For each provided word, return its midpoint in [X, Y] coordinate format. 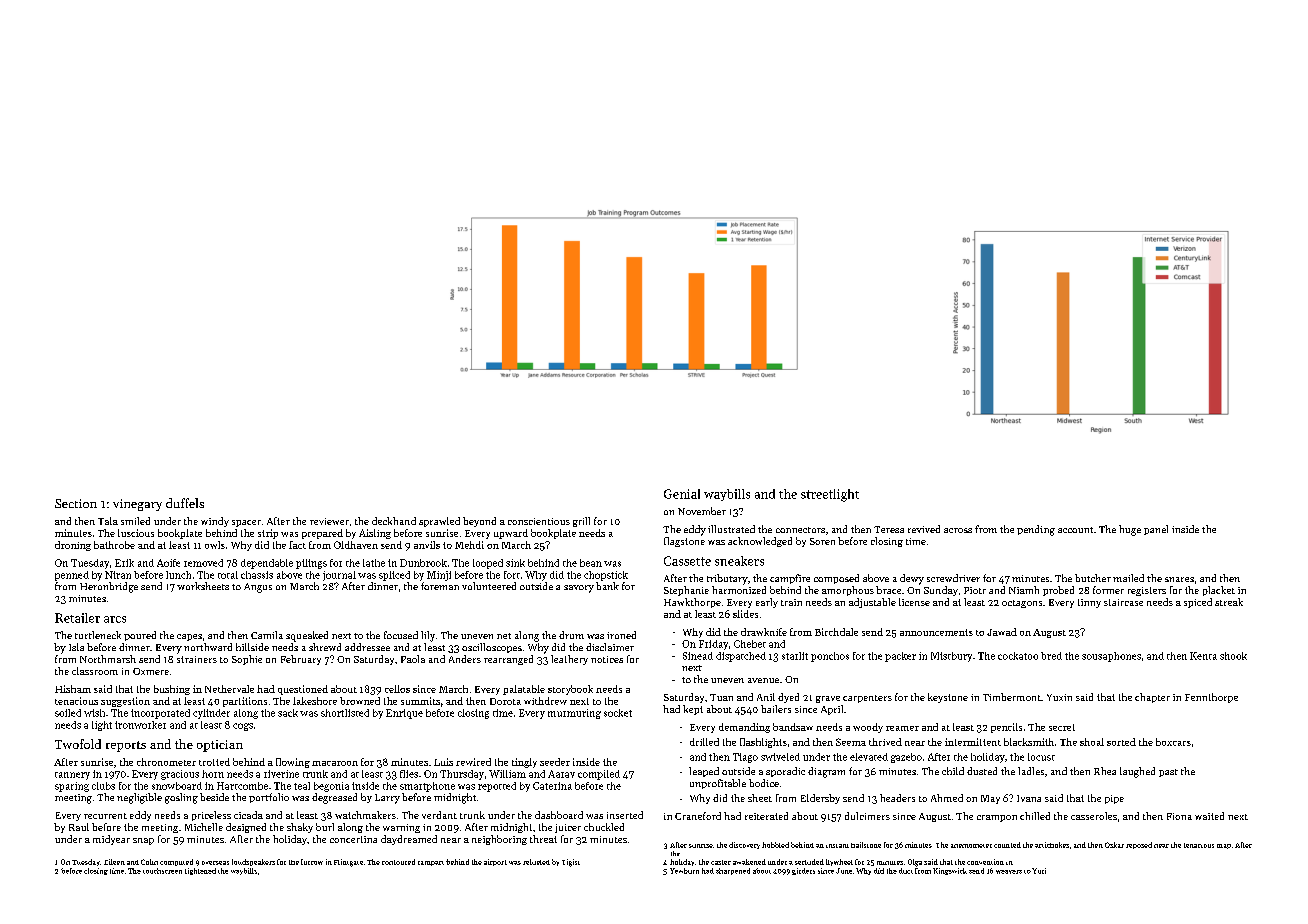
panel [1156, 530]
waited [1209, 816]
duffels [185, 503]
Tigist [571, 863]
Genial [682, 494]
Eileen [114, 862]
